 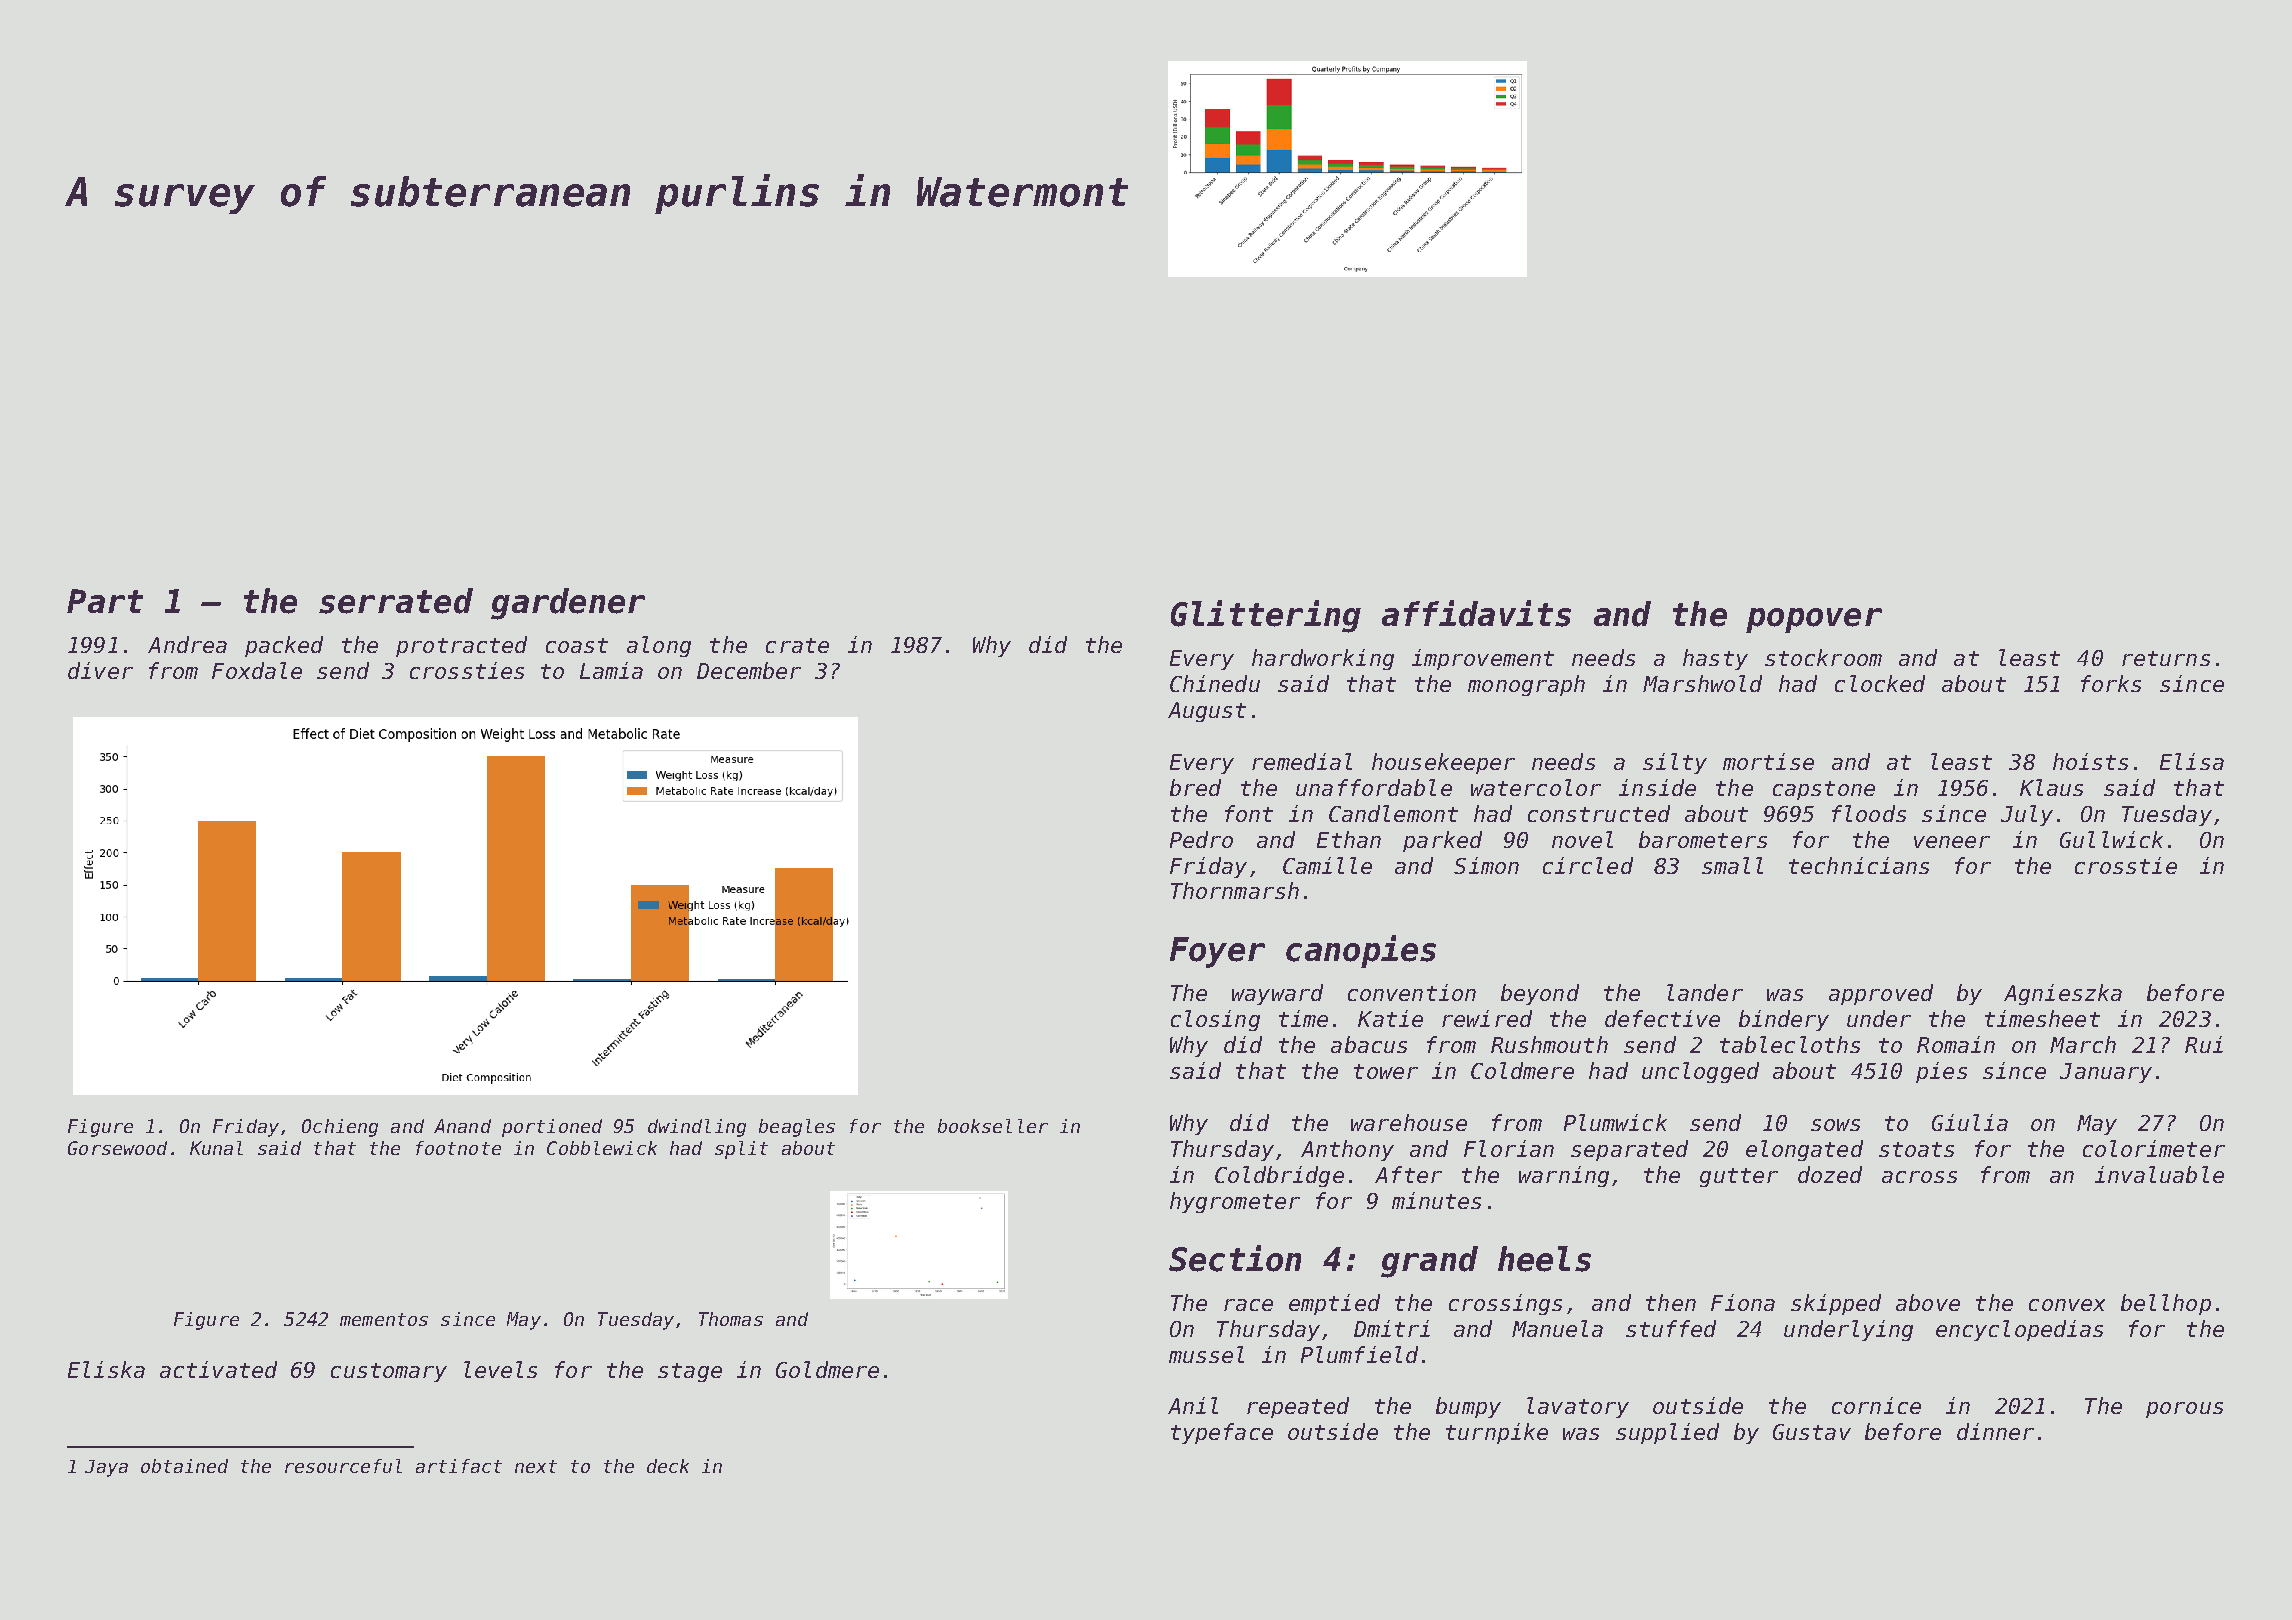 What do you see at coordinates (187, 644) in the screenshot?
I see `Andrea` at bounding box center [187, 644].
